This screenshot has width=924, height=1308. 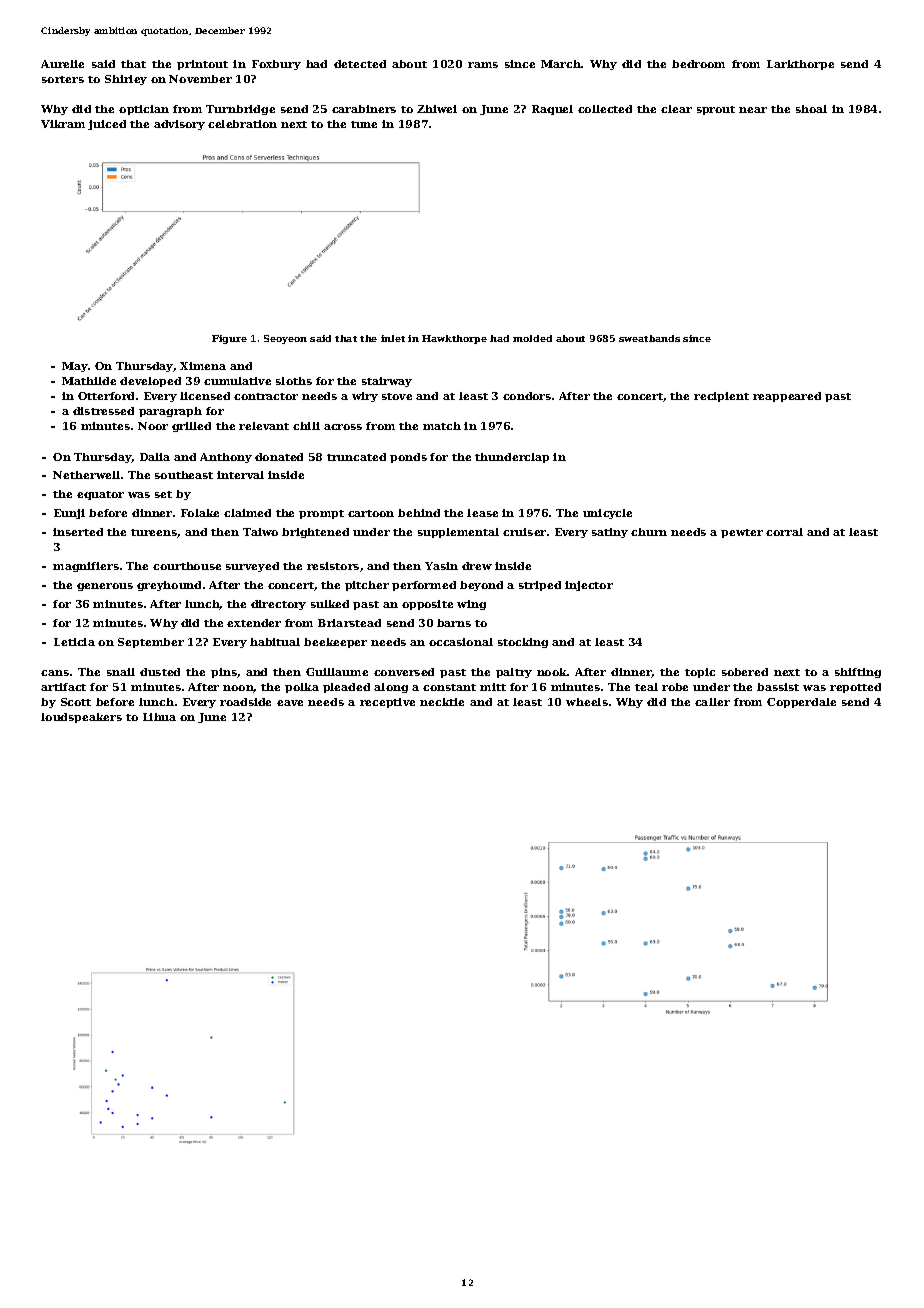 I want to click on Zhiwei, so click(x=437, y=109).
